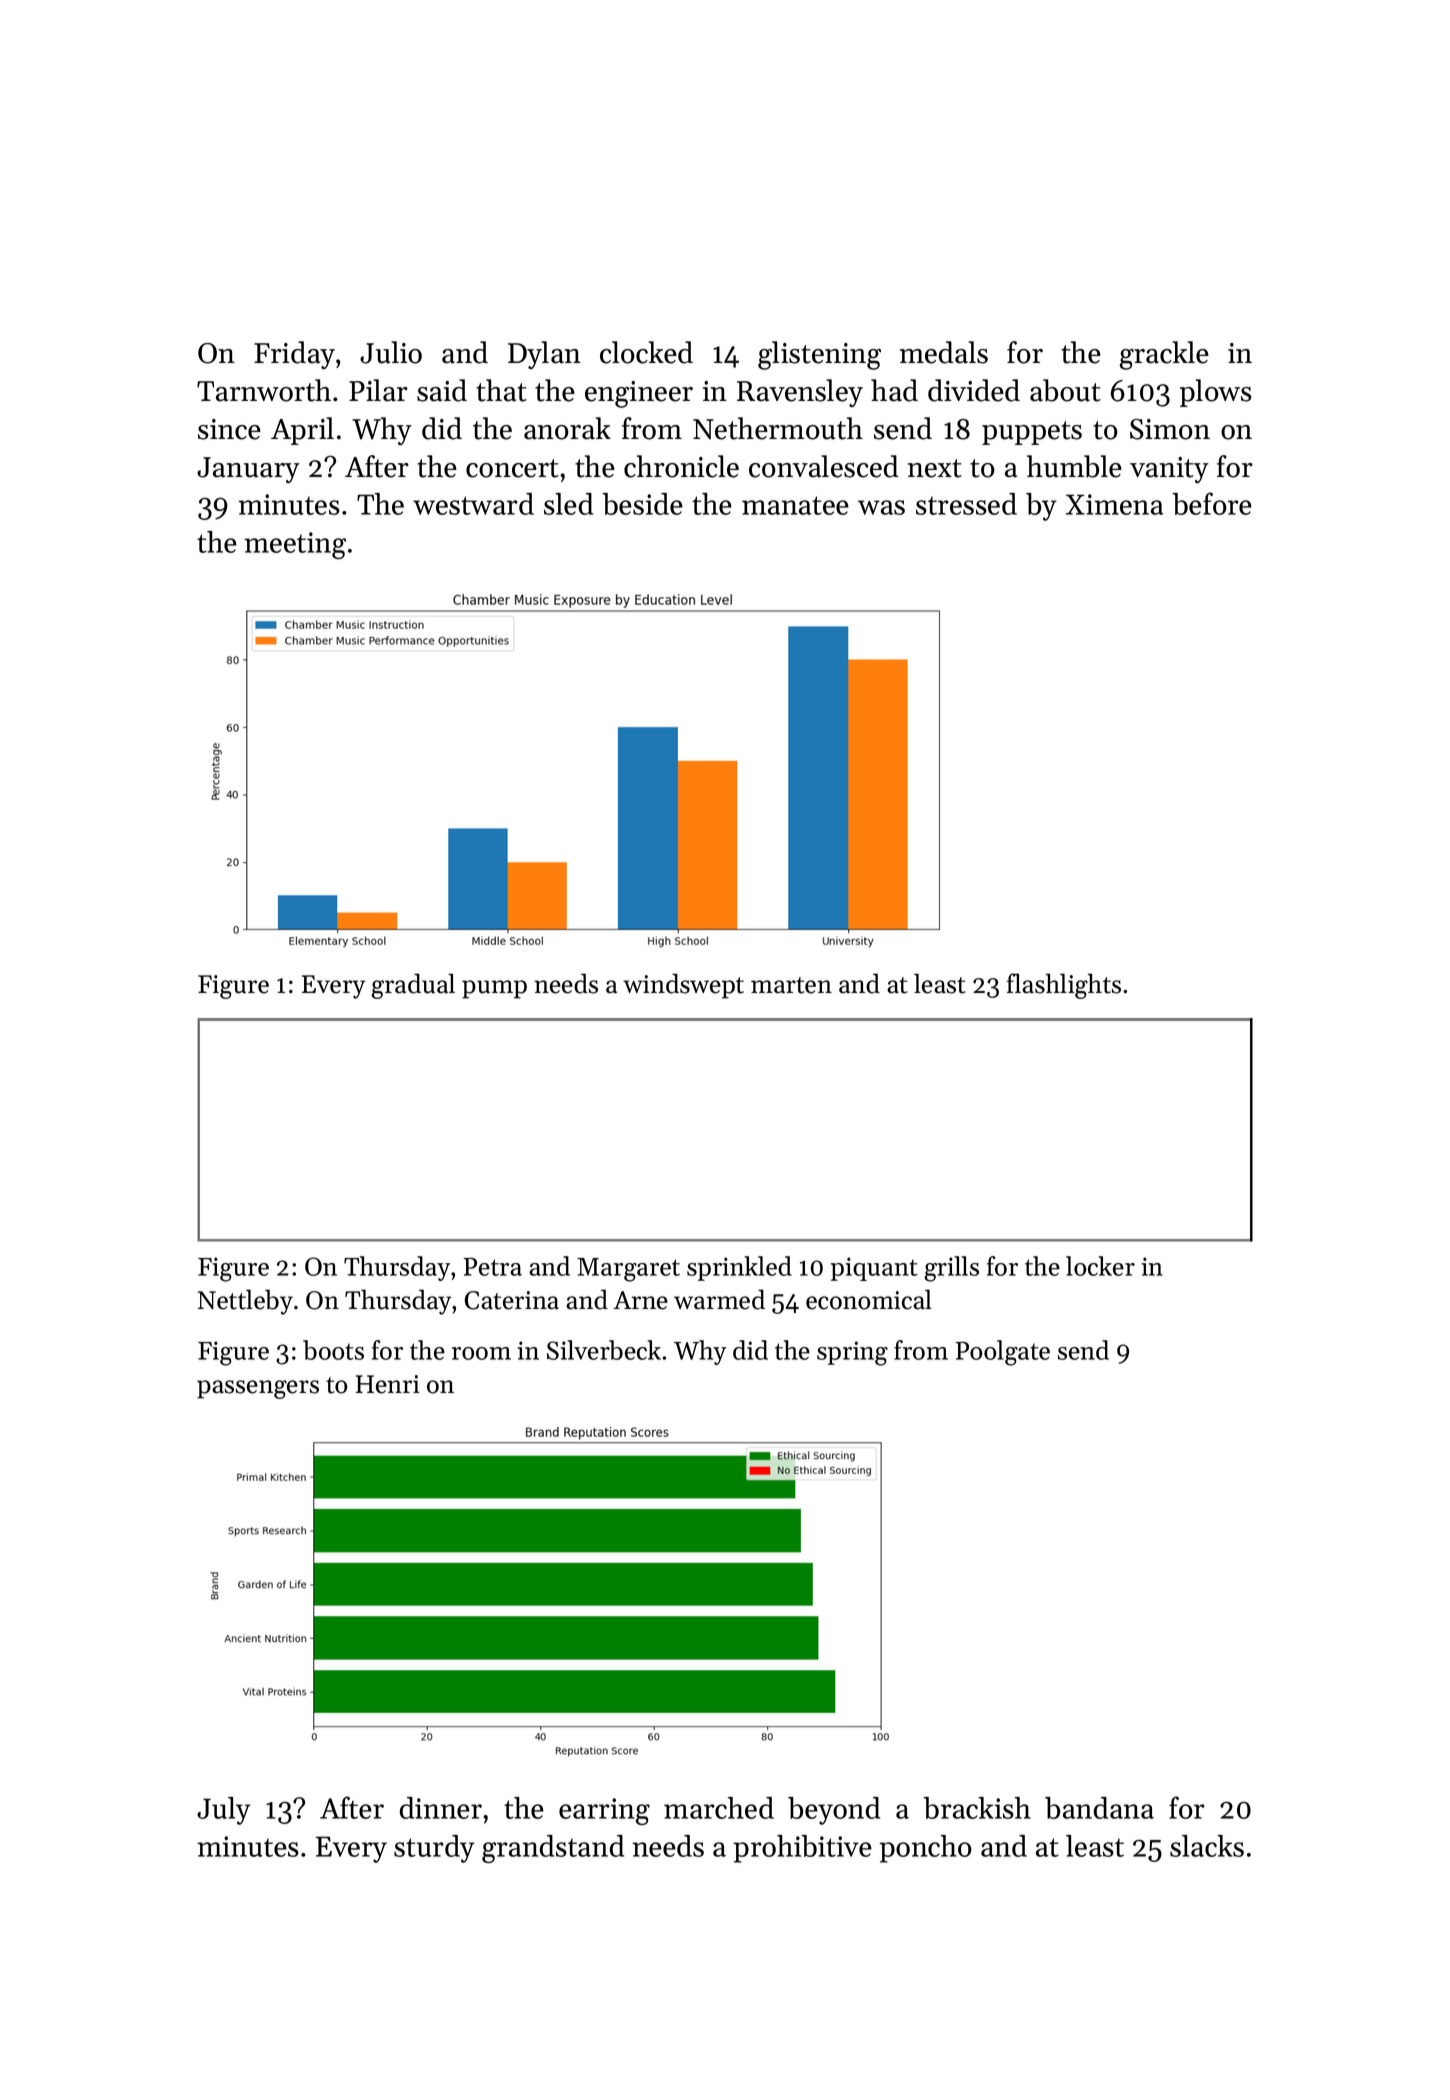  I want to click on beside, so click(642, 504).
